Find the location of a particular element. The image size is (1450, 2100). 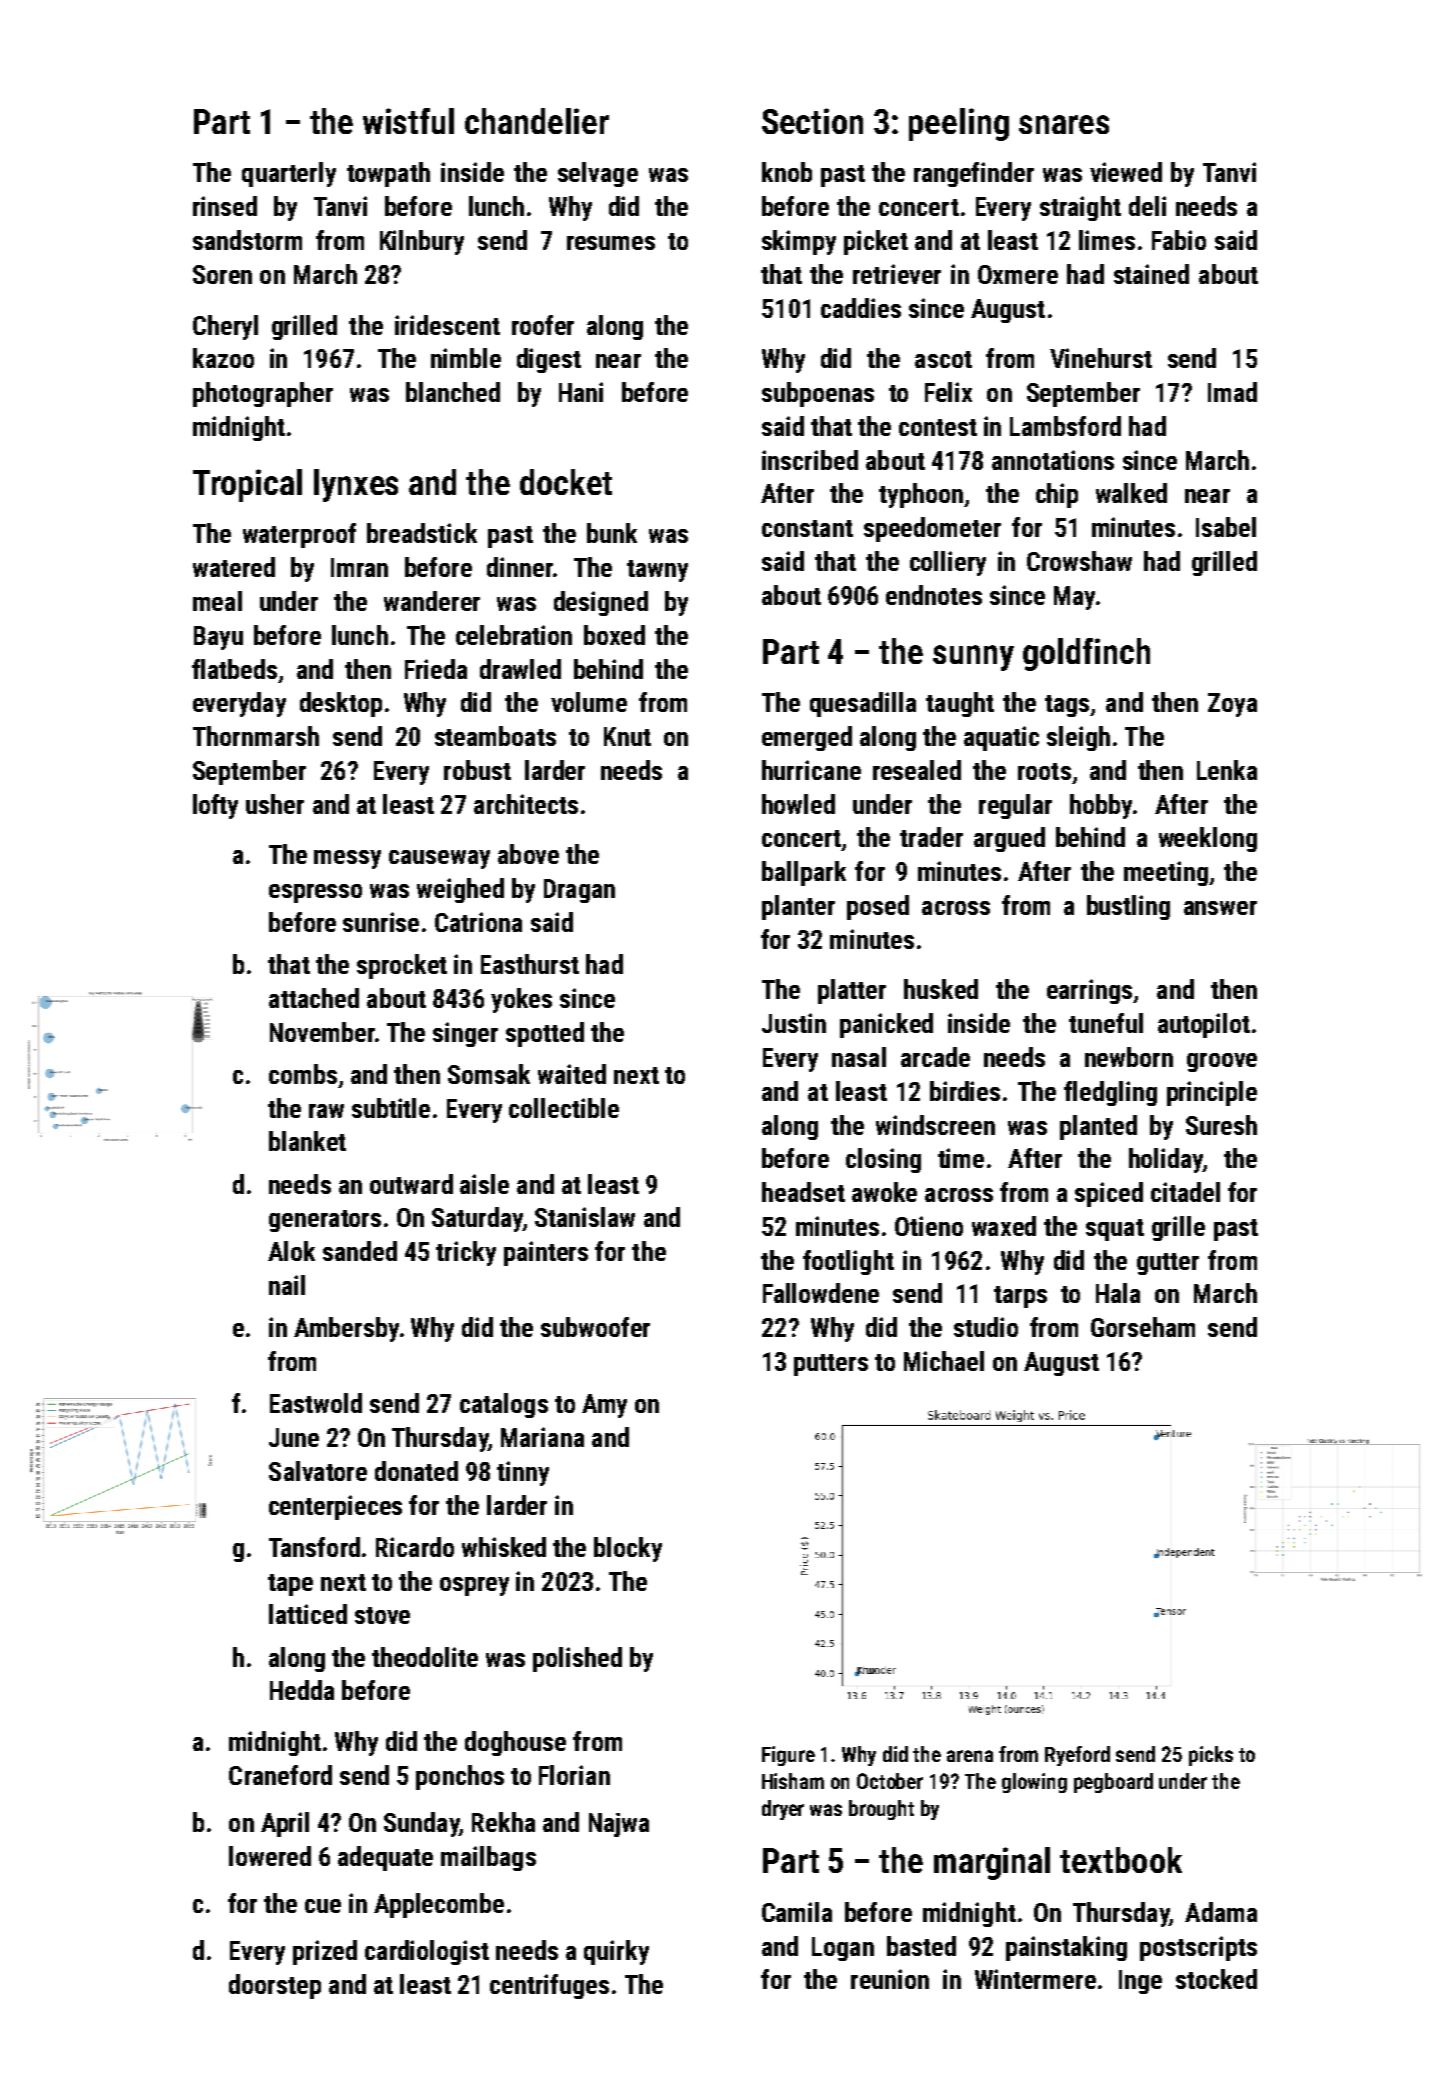

Cheryl is located at coordinates (225, 327).
